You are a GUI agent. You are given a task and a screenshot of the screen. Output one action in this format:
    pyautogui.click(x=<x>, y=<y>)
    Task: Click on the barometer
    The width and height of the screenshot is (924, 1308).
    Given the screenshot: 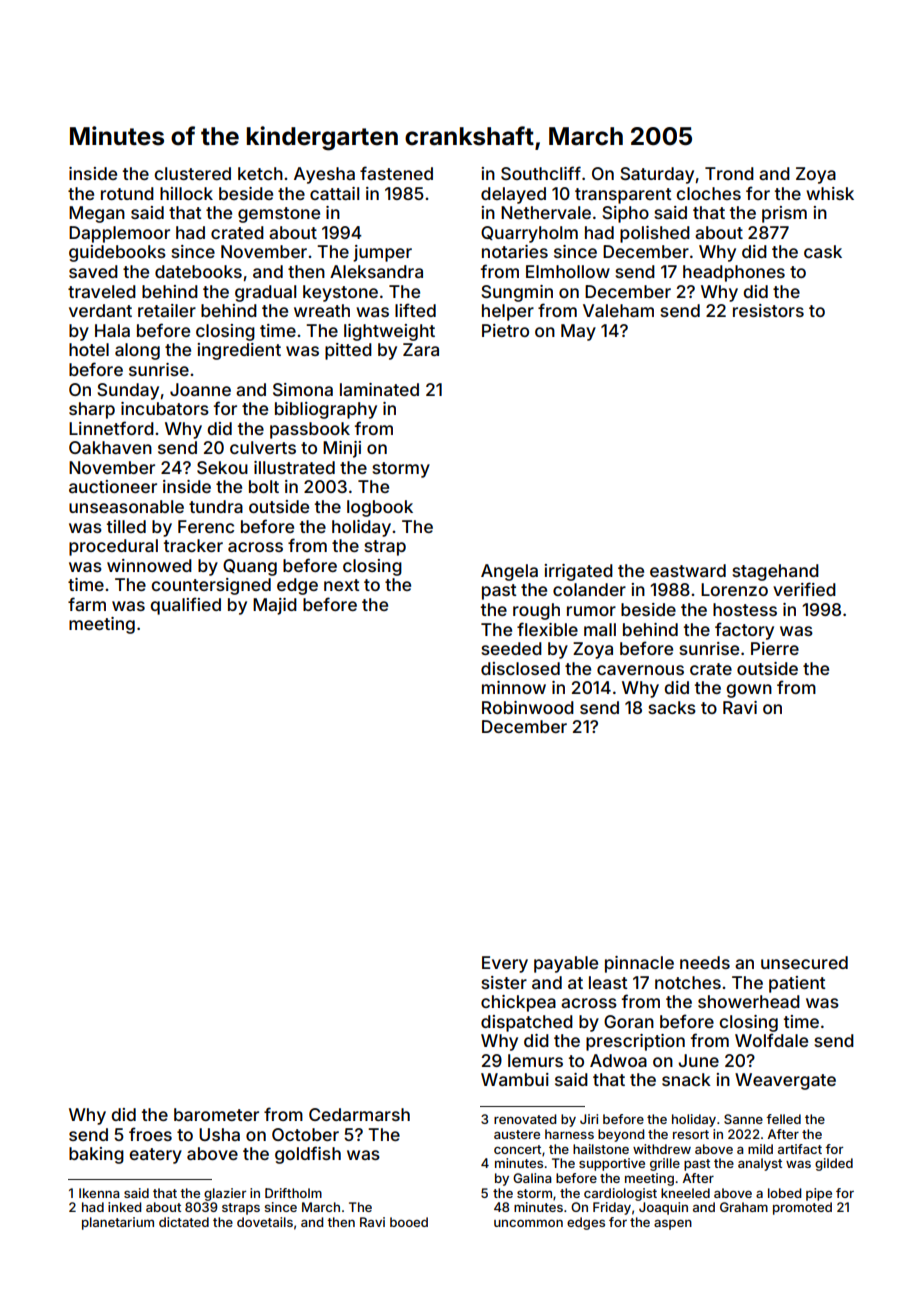 What is the action you would take?
    pyautogui.click(x=216, y=1114)
